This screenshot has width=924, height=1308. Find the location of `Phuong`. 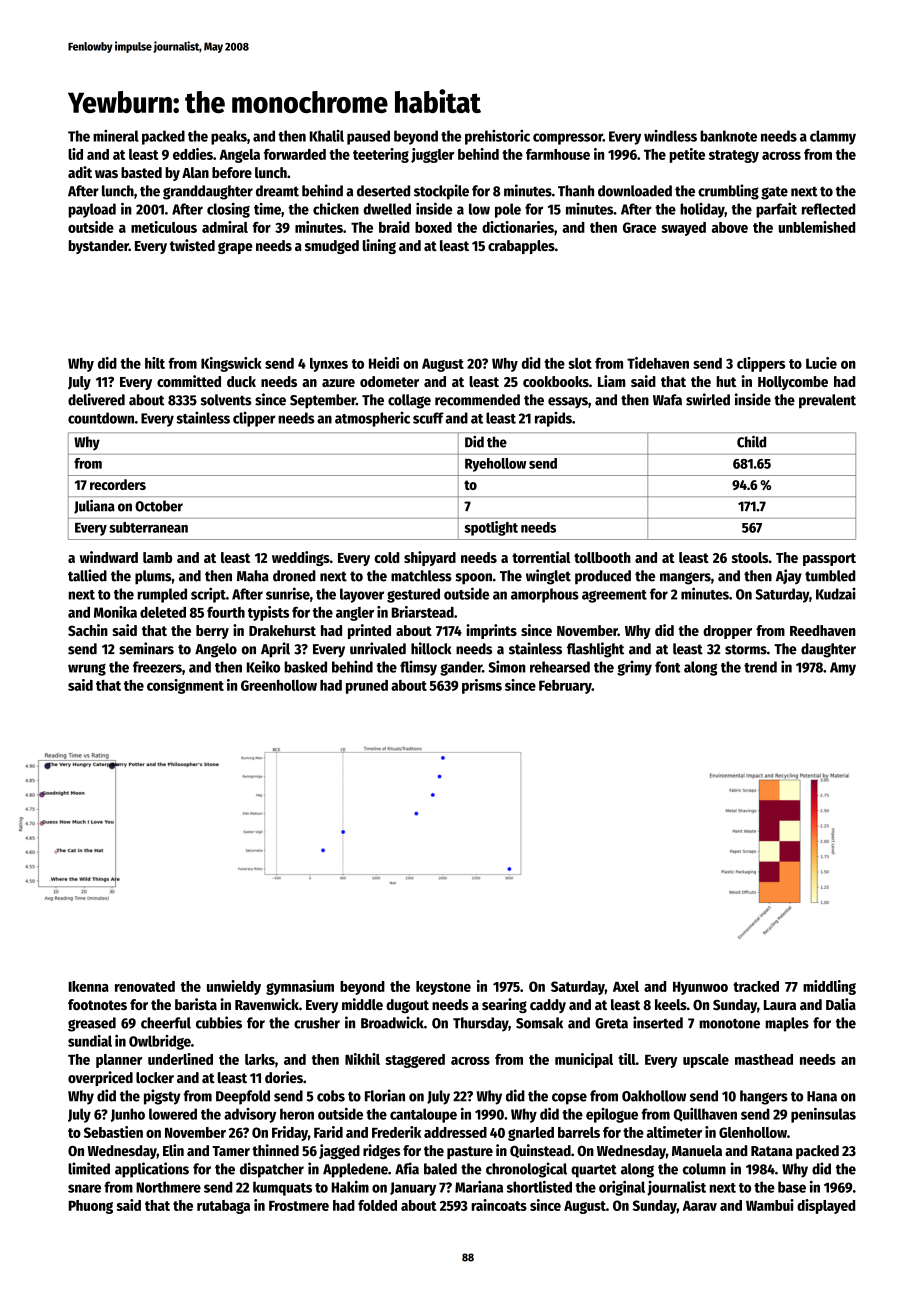

Phuong is located at coordinates (91, 1207).
